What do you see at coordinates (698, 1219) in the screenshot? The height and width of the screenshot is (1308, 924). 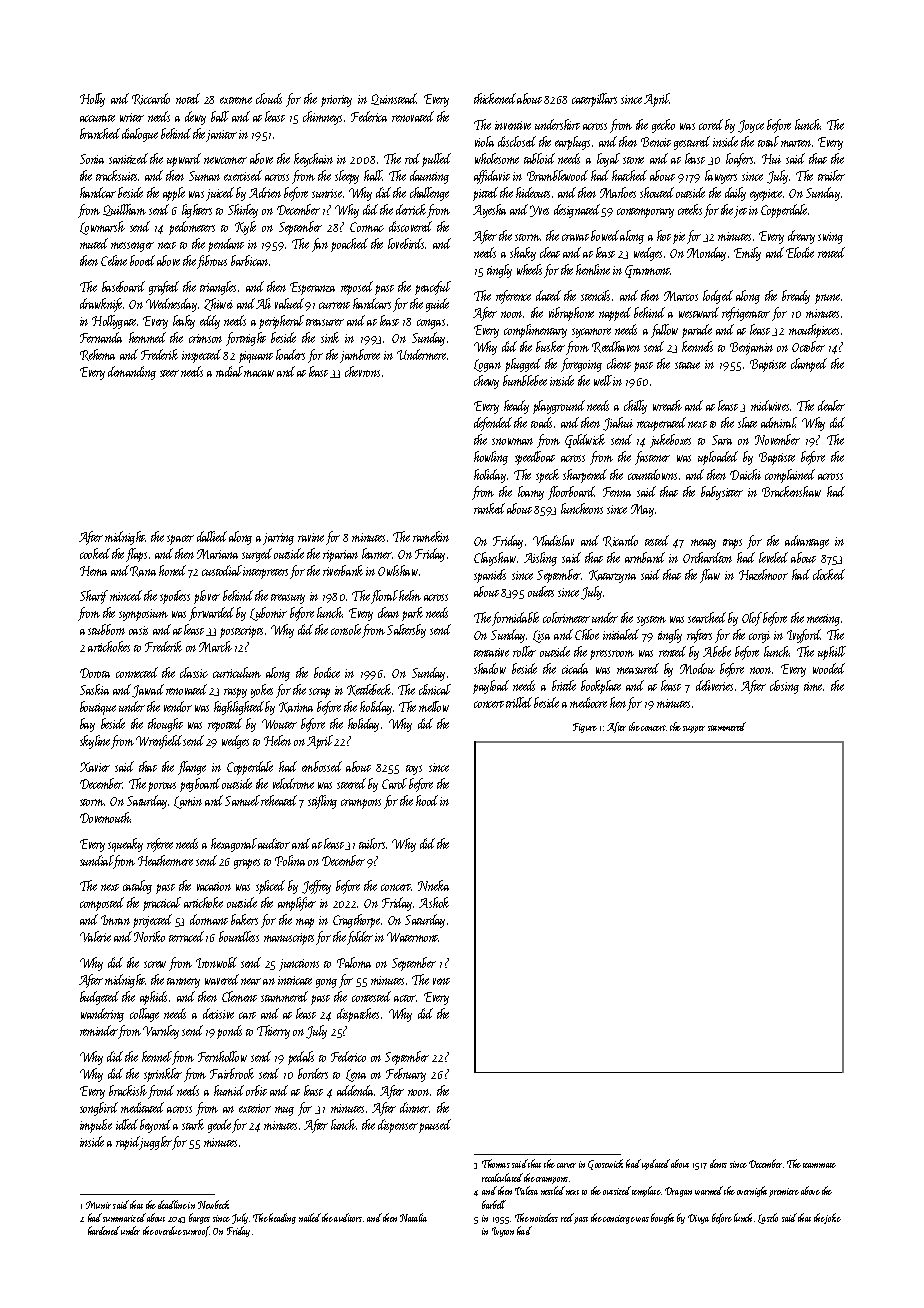 I see `Divya` at bounding box center [698, 1219].
